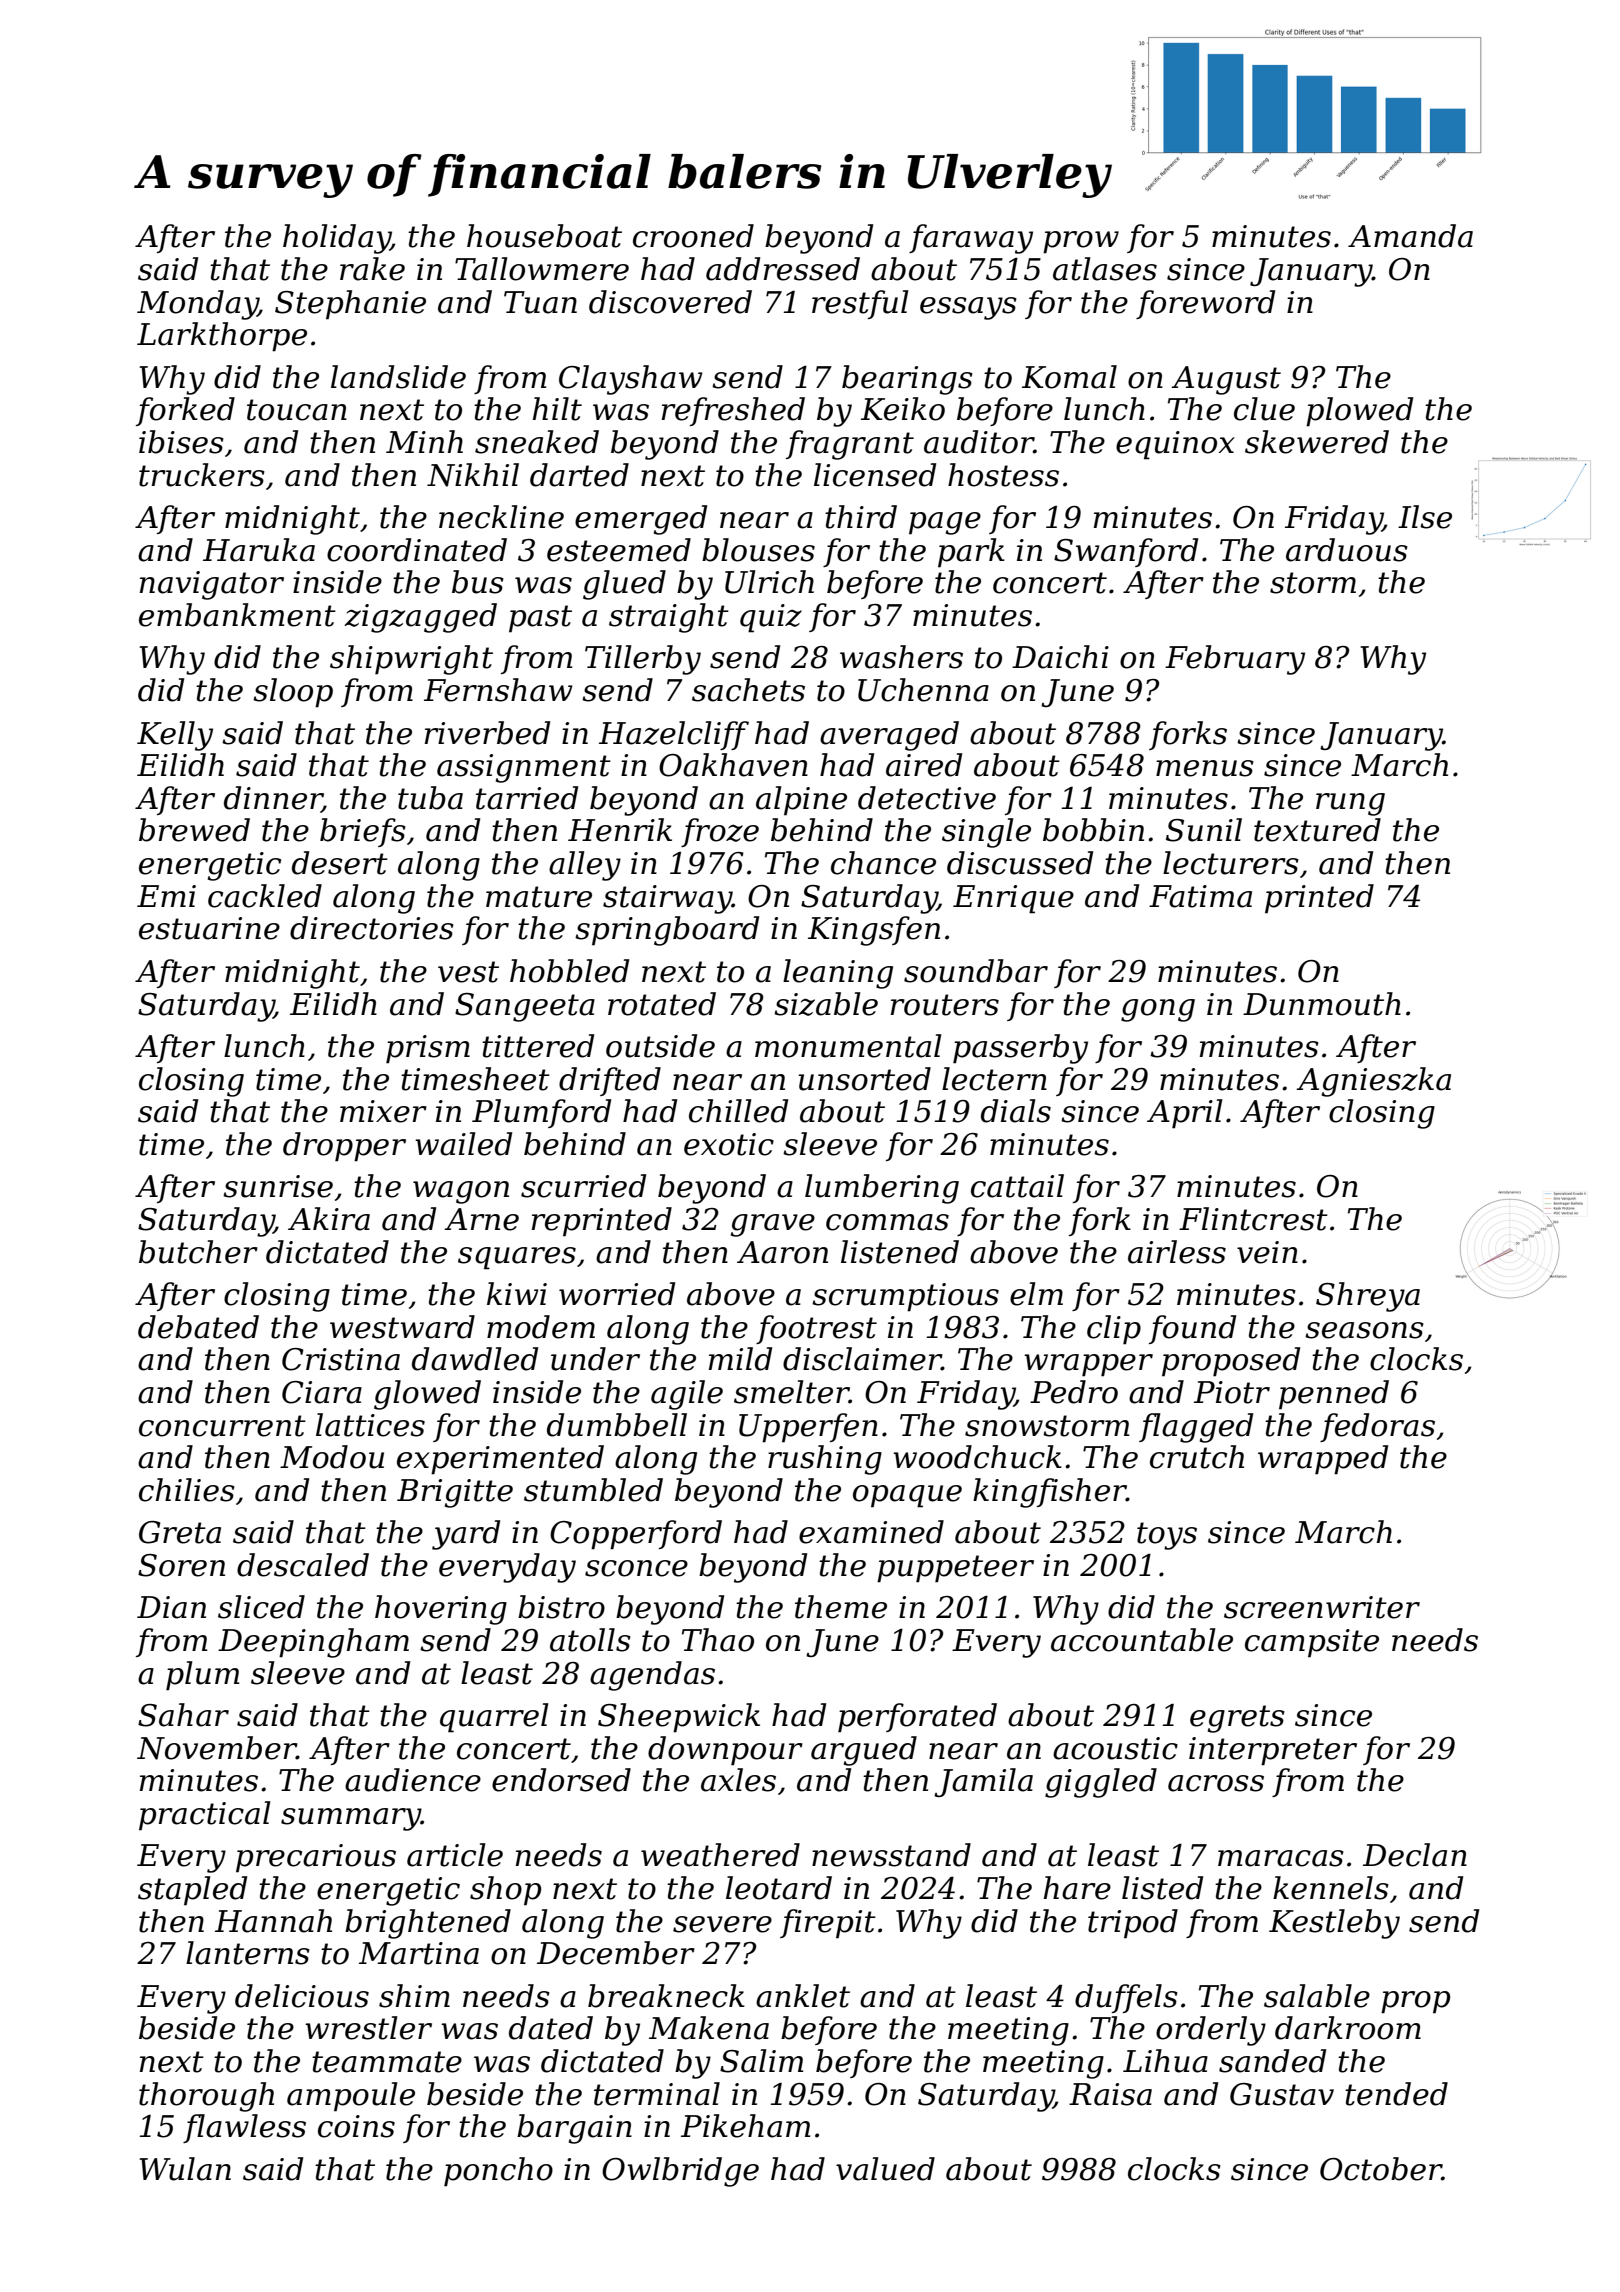  I want to click on Dunmouth, so click(1322, 1004).
